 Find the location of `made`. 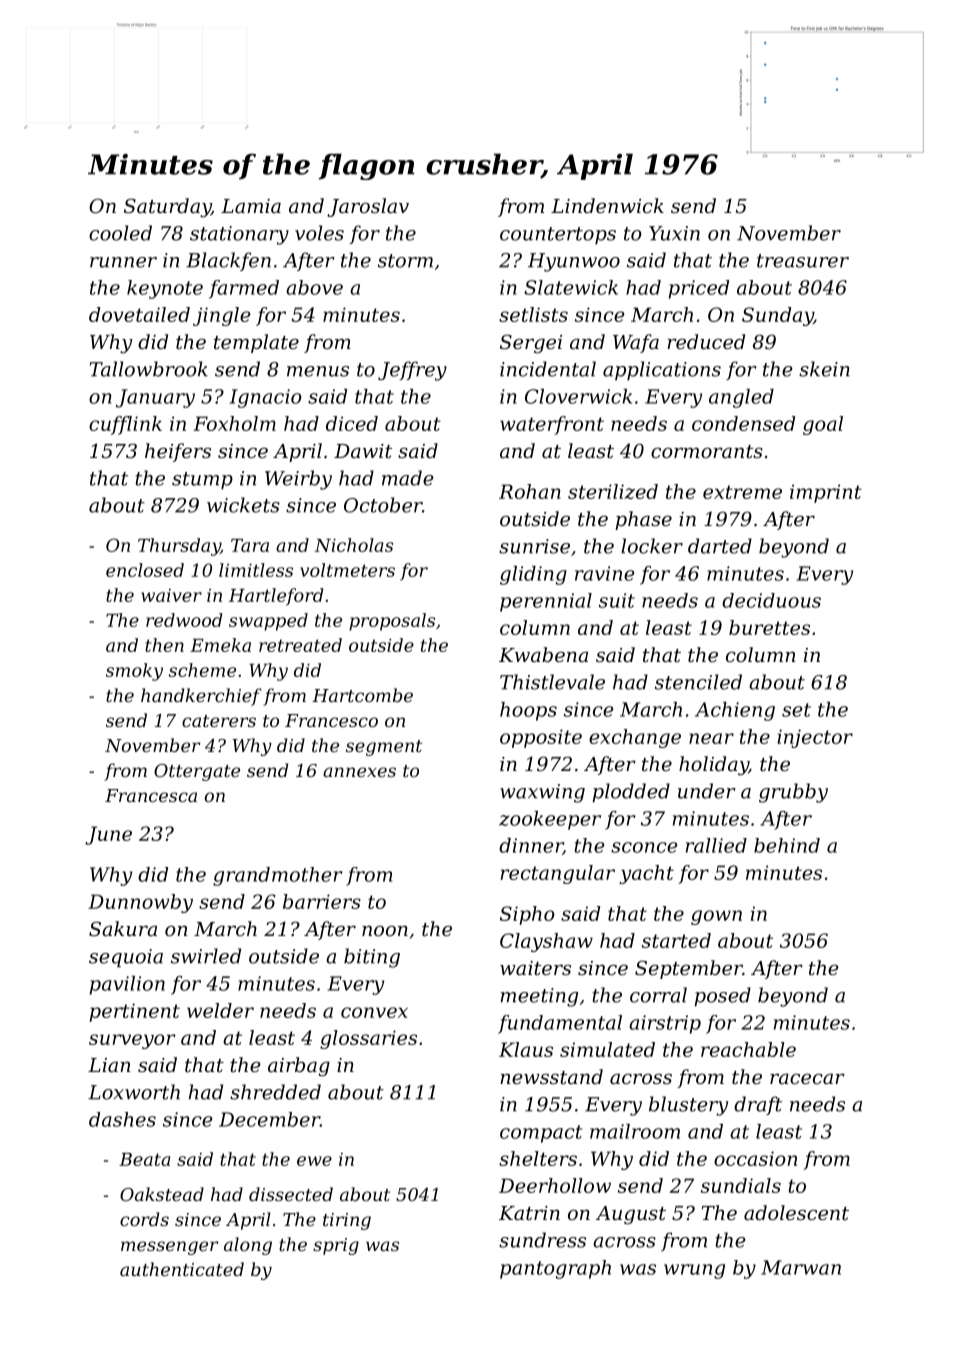

made is located at coordinates (408, 478).
